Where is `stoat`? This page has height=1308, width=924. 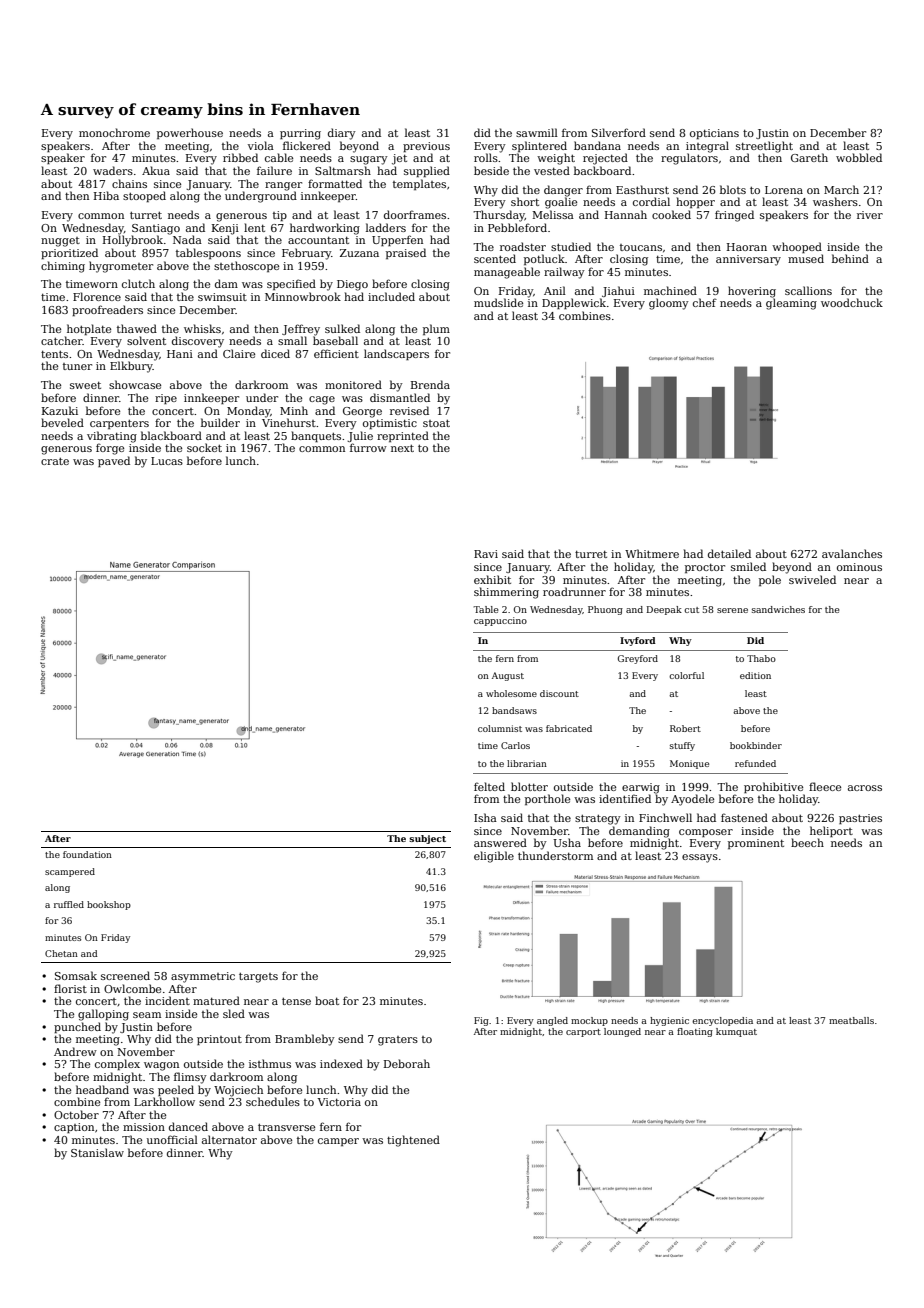
stoat is located at coordinates (436, 423).
